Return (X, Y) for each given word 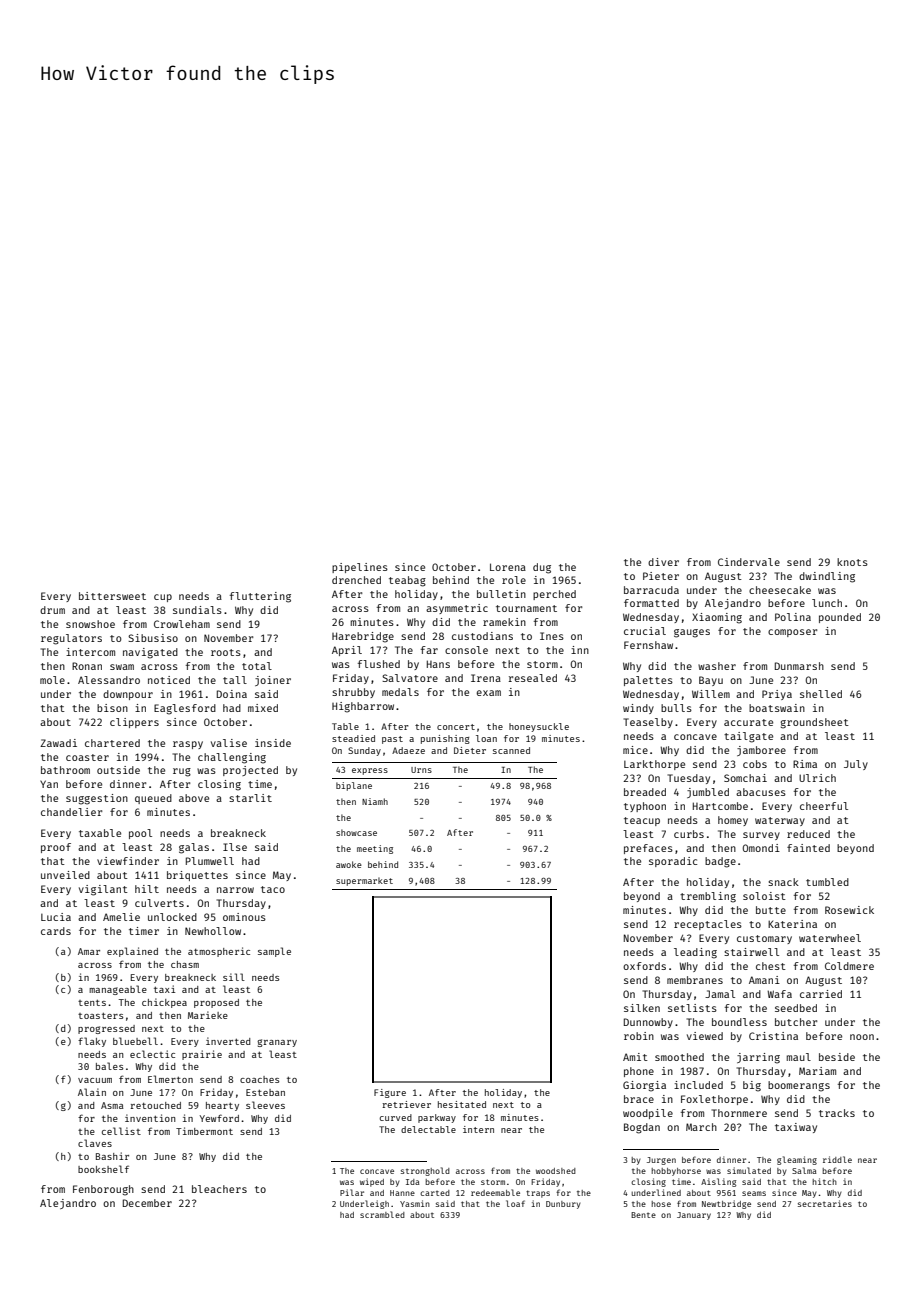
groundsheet (815, 723)
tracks (837, 1113)
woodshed (556, 1171)
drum (52, 610)
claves (95, 1143)
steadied (353, 738)
